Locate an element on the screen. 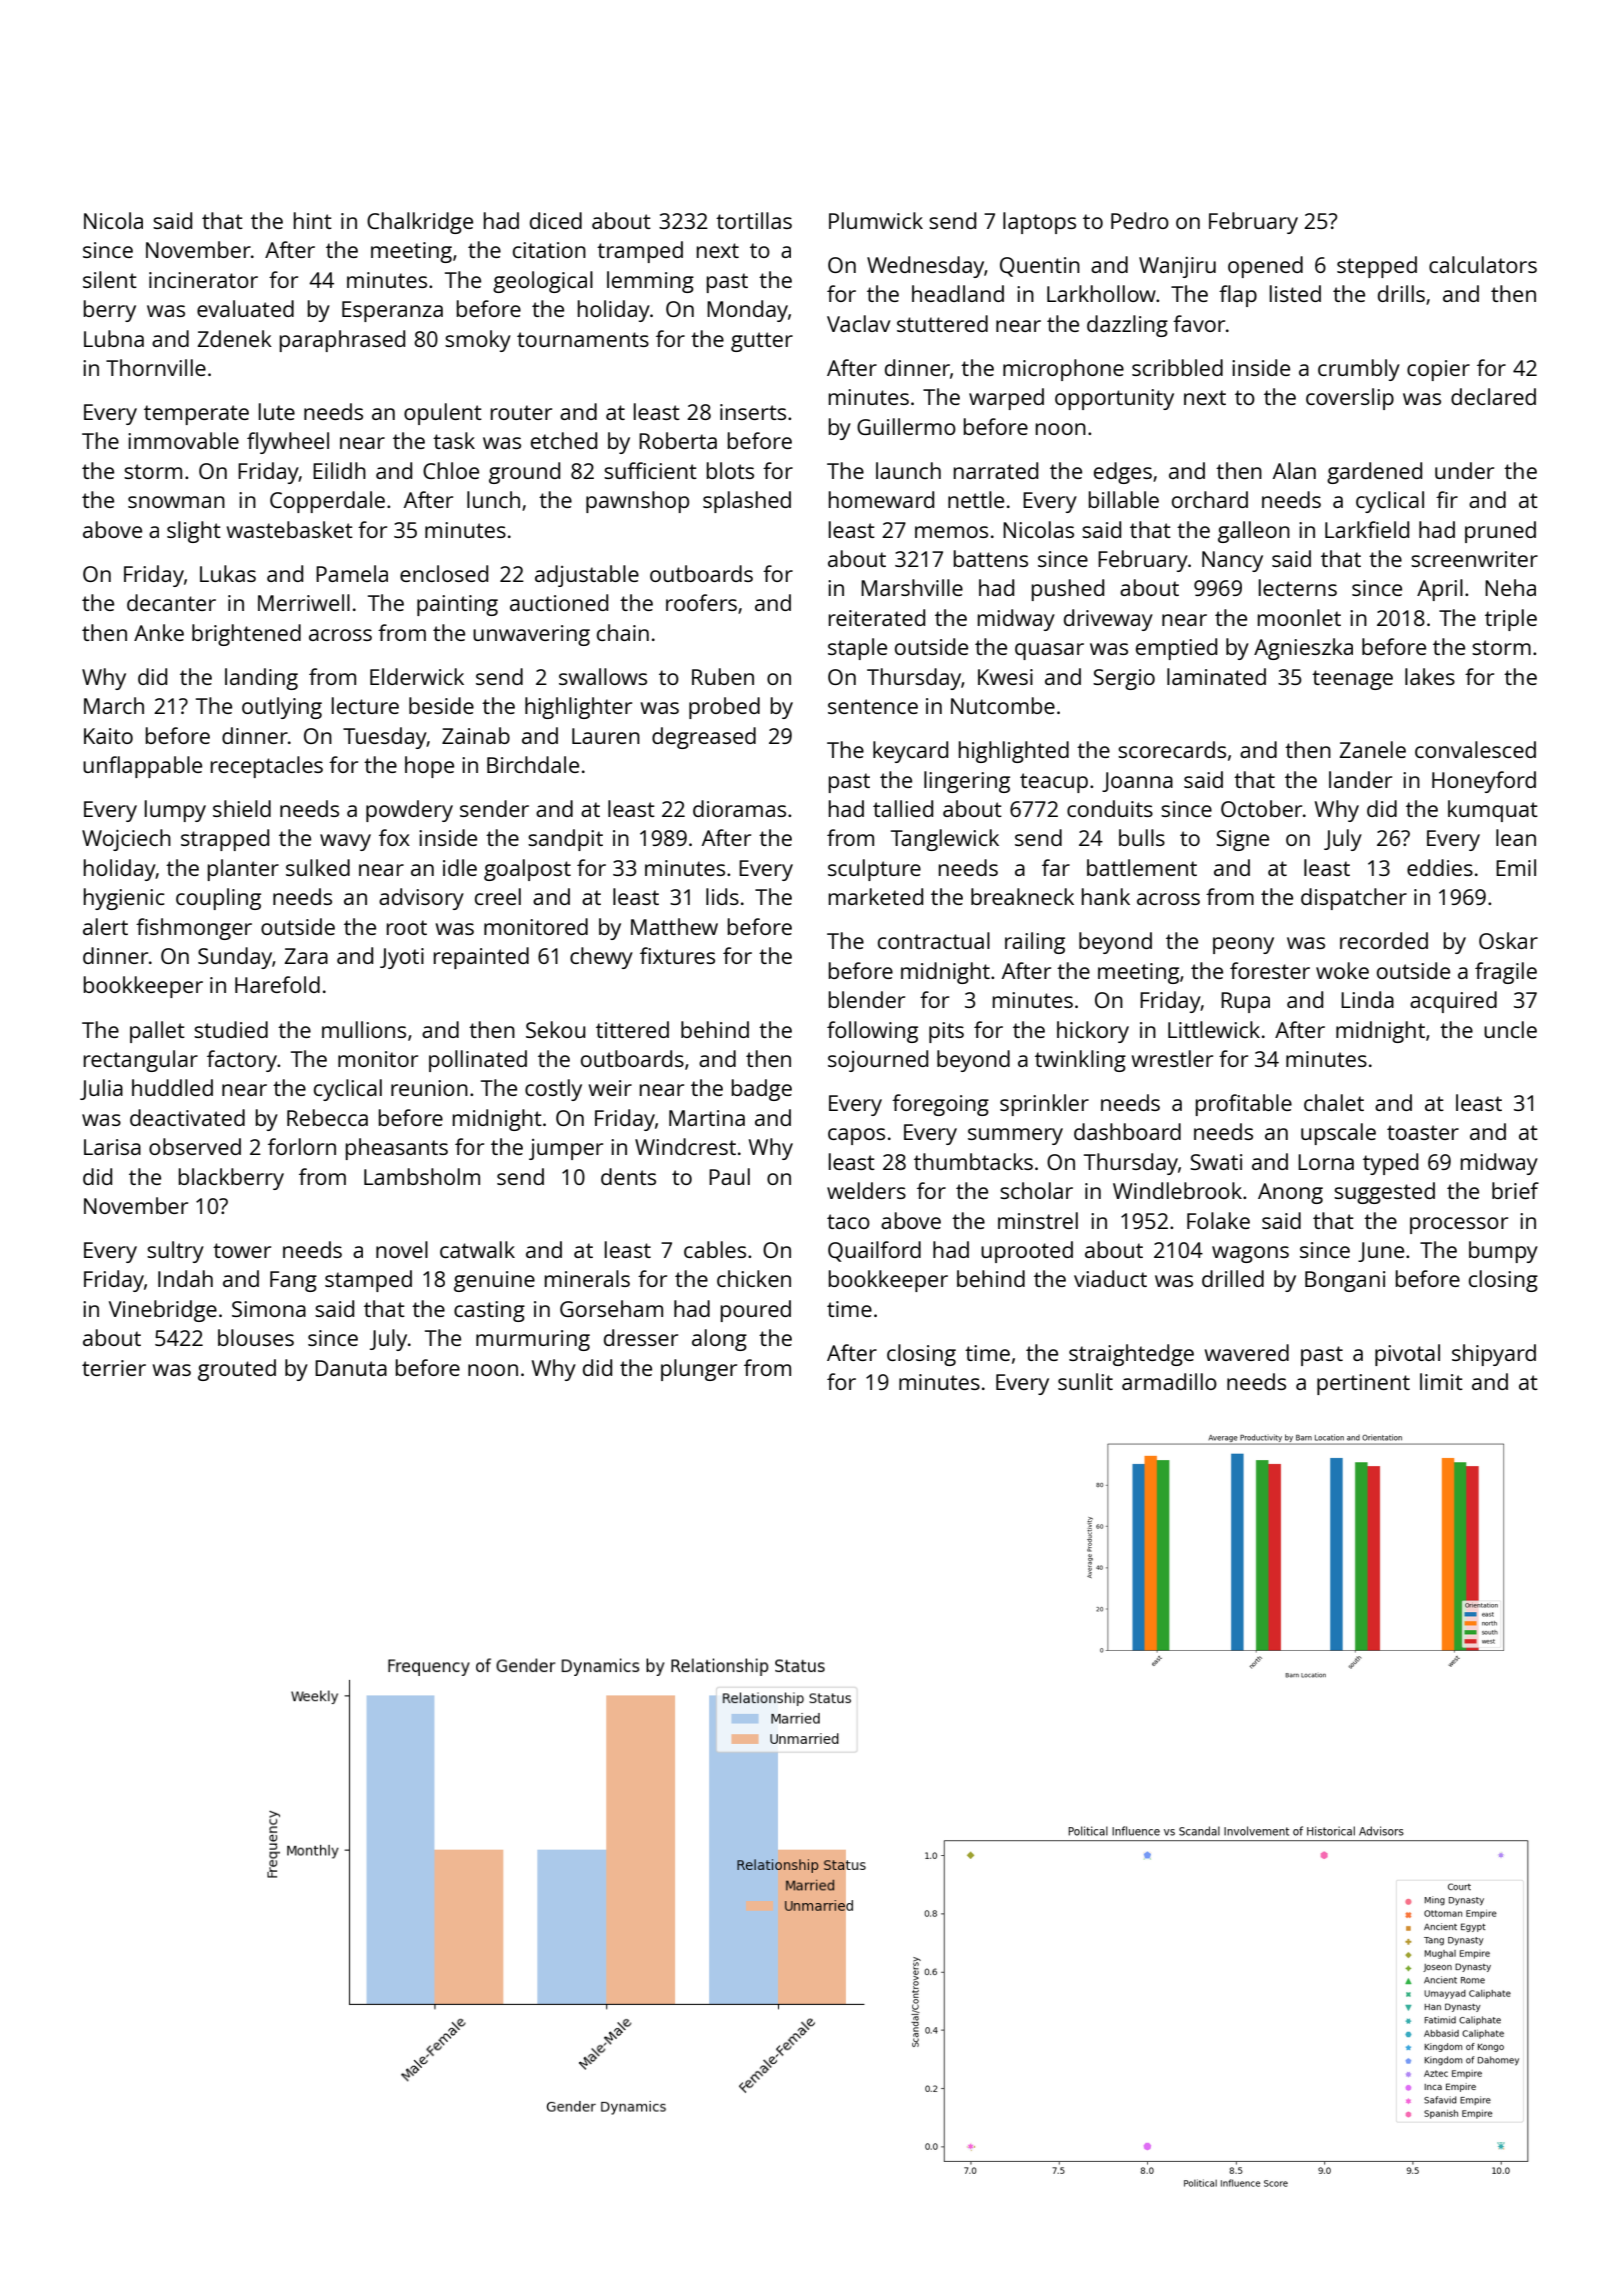 This screenshot has width=1620, height=2292. scribbled is located at coordinates (1177, 367).
